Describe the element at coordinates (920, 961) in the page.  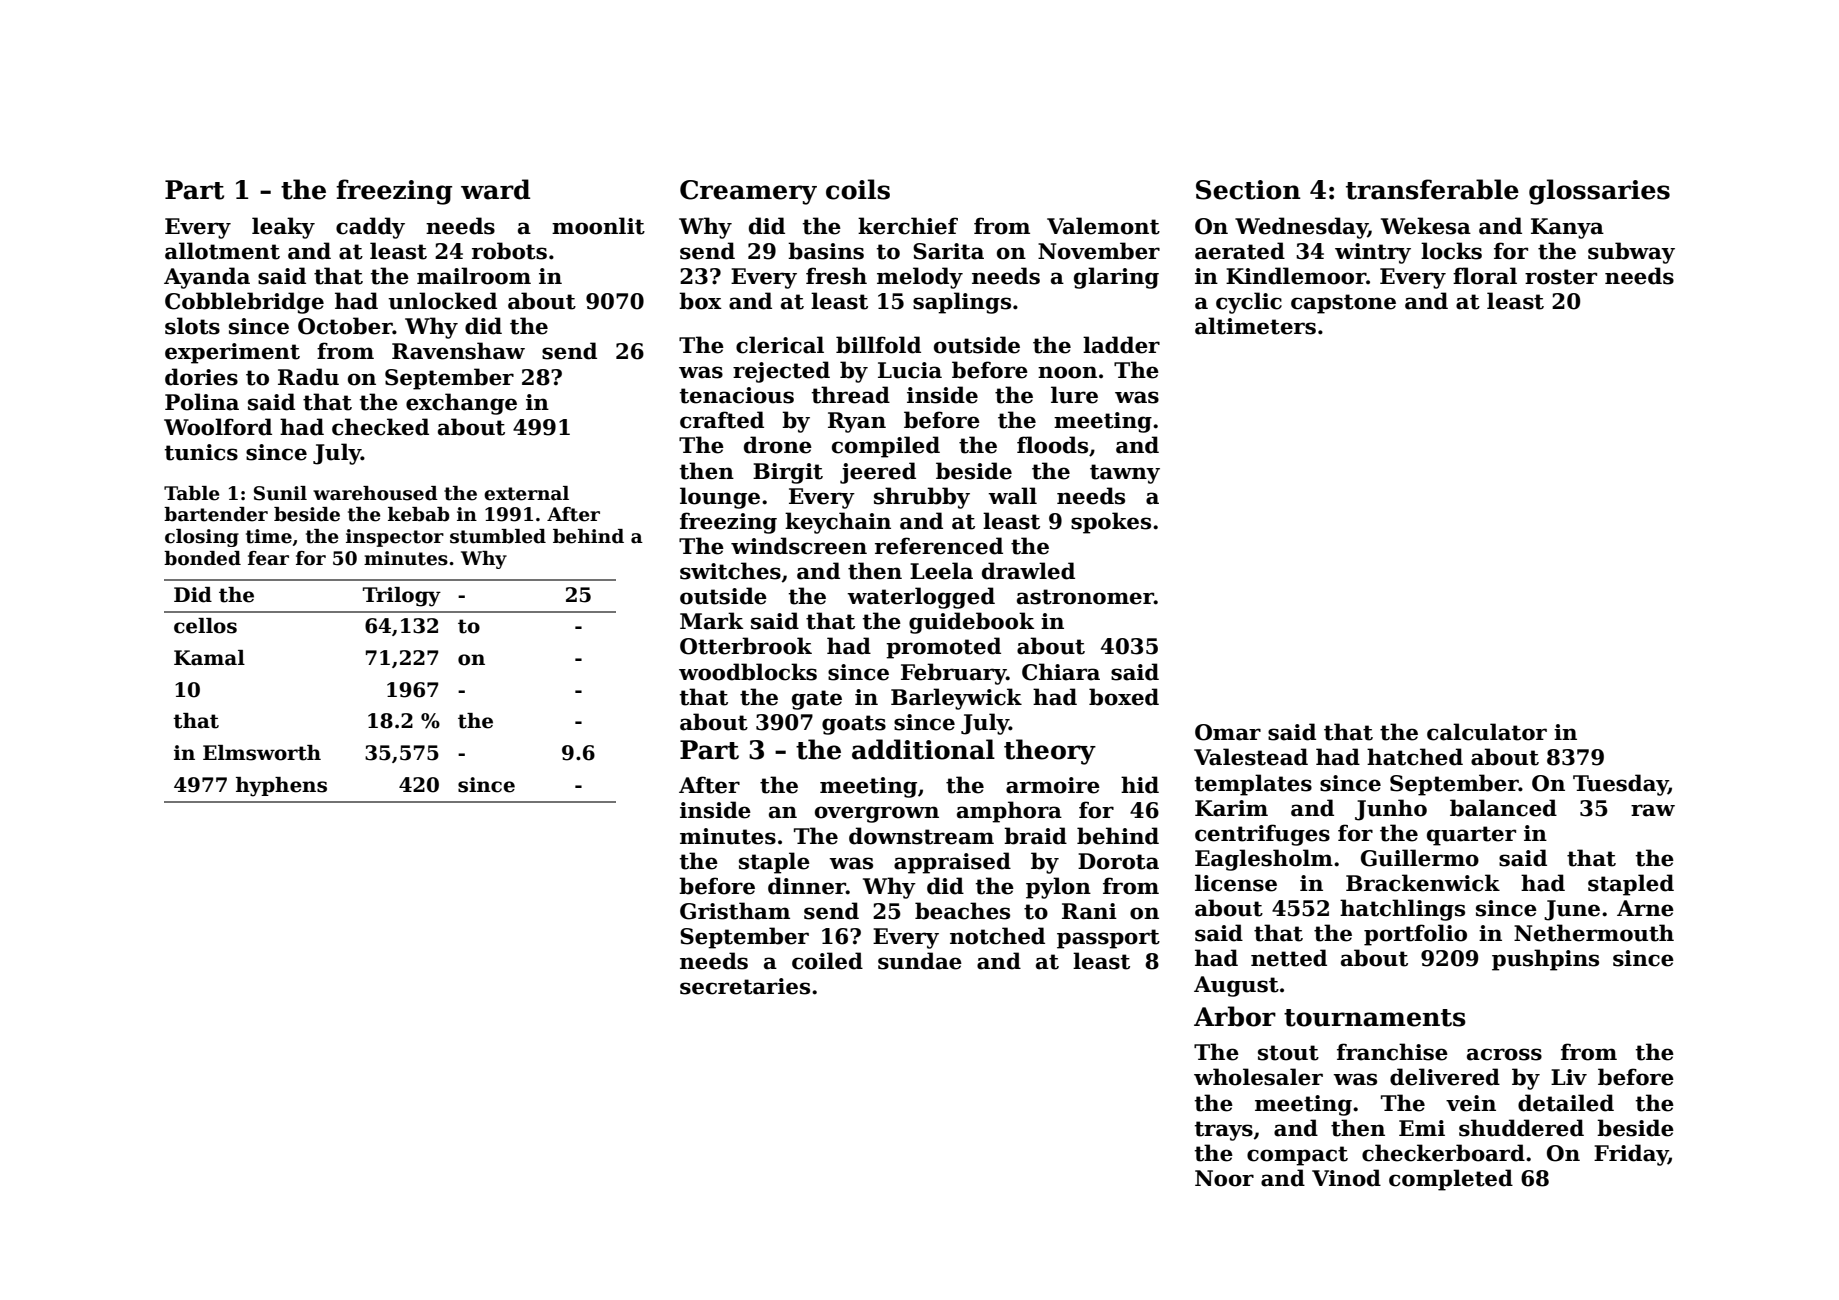
I see `sundae` at that location.
